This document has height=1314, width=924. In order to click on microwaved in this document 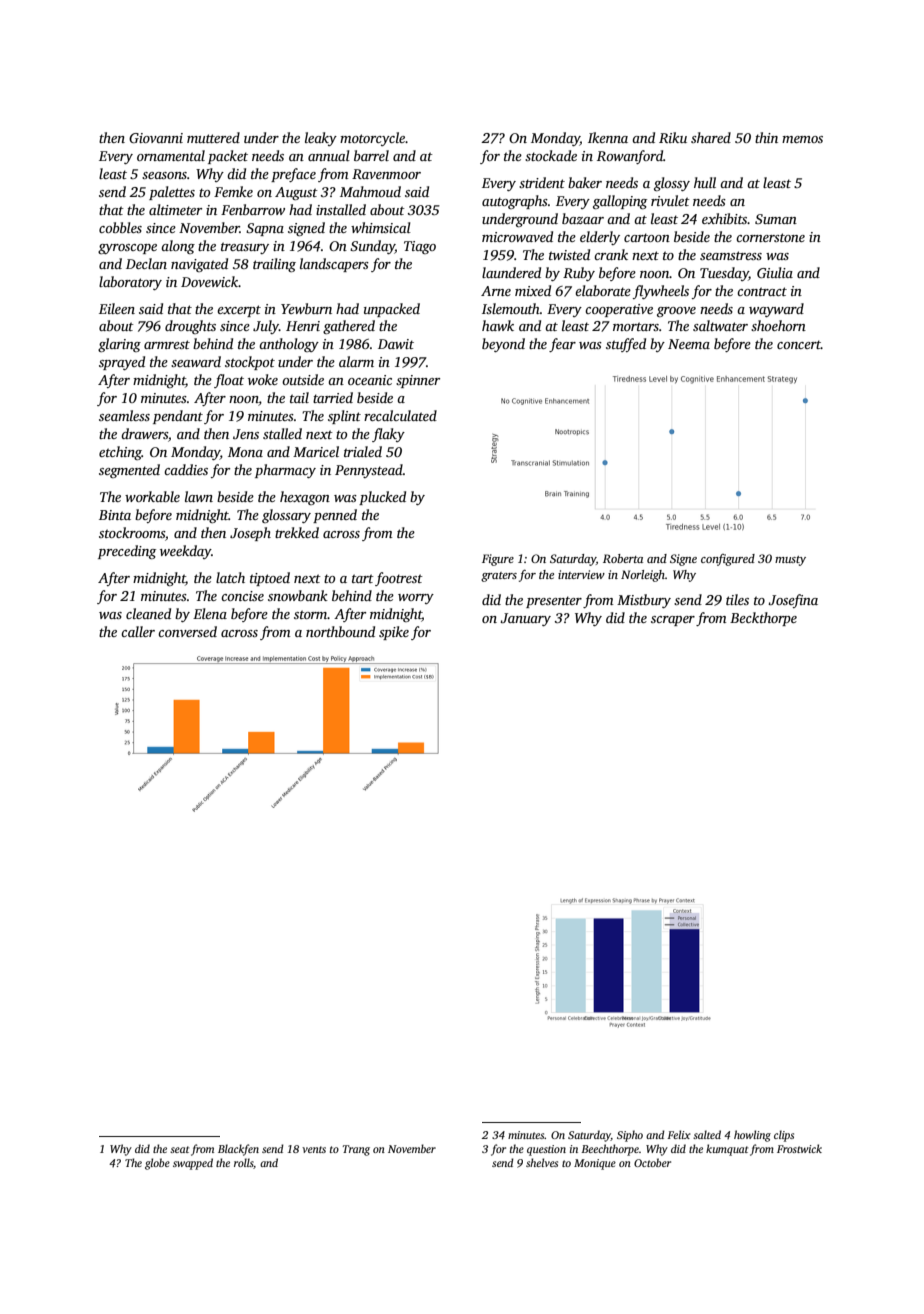, I will do `click(517, 236)`.
